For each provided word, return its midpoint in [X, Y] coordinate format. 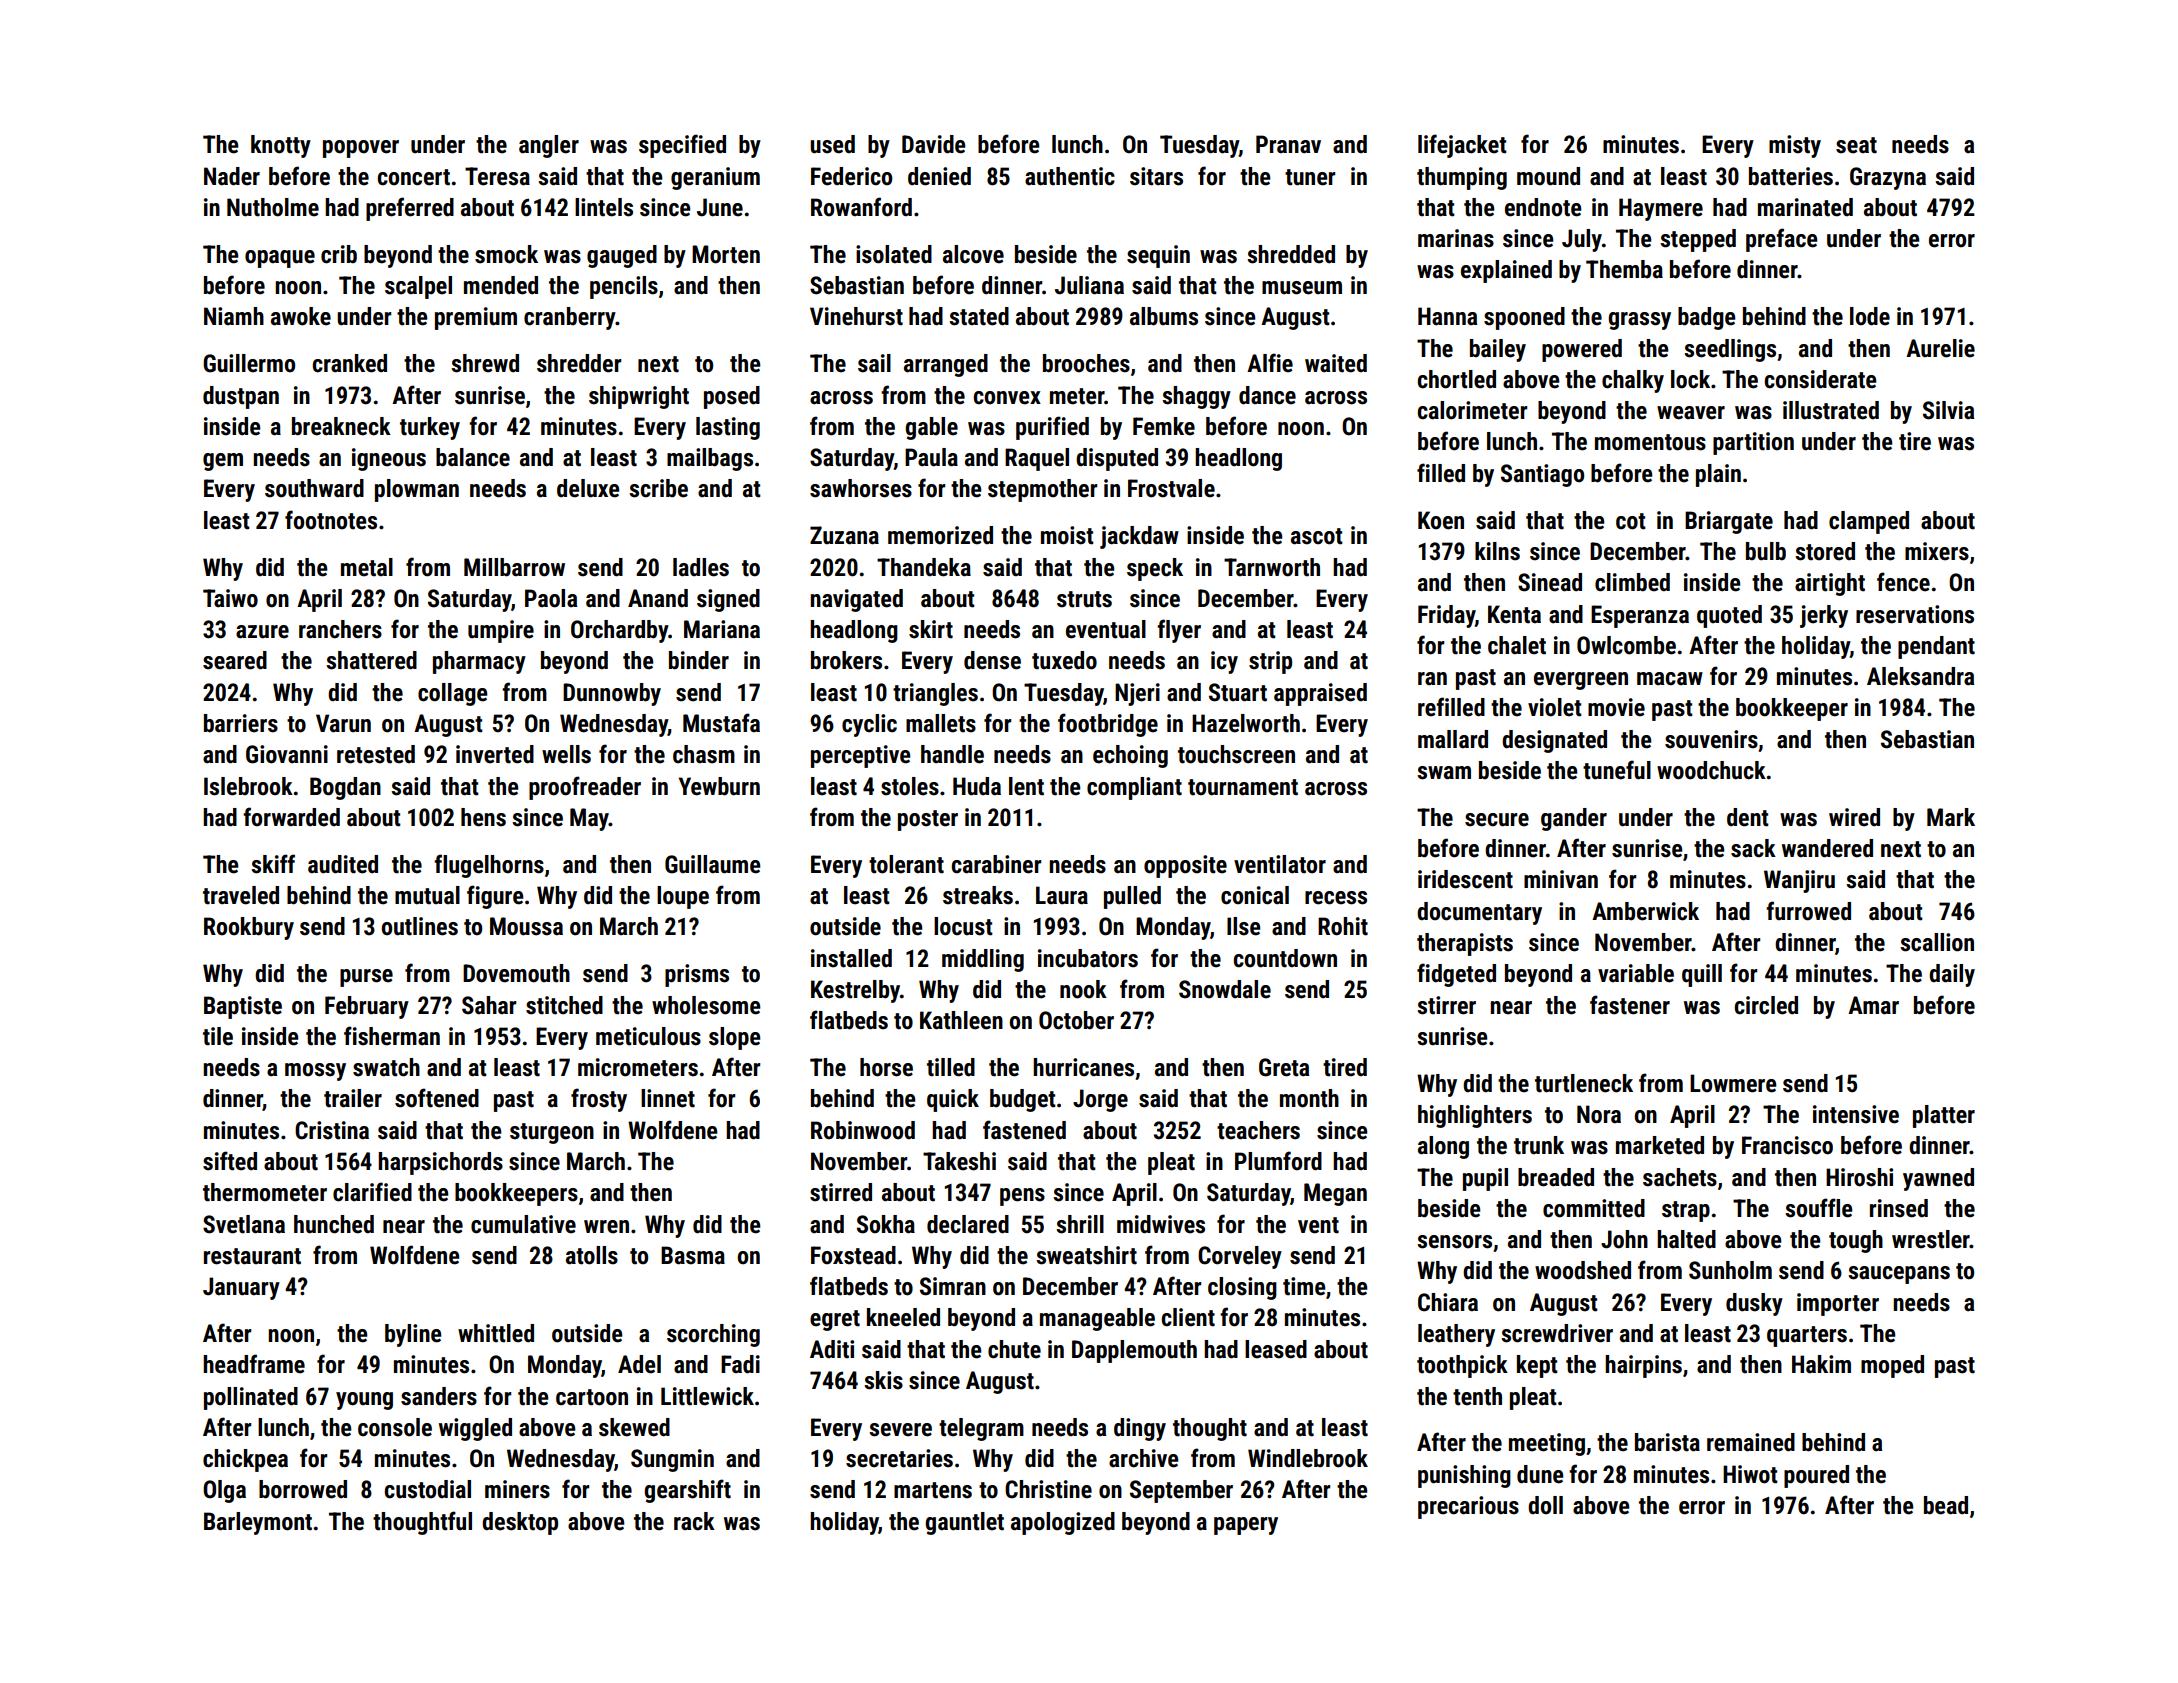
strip [1270, 662]
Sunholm [1730, 1270]
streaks [978, 895]
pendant [1936, 647]
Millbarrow [514, 567]
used [832, 144]
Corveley [1240, 1257]
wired [1854, 817]
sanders [439, 1396]
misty [1795, 146]
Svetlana [244, 1224]
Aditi [832, 1349]
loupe [683, 897]
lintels [604, 207]
